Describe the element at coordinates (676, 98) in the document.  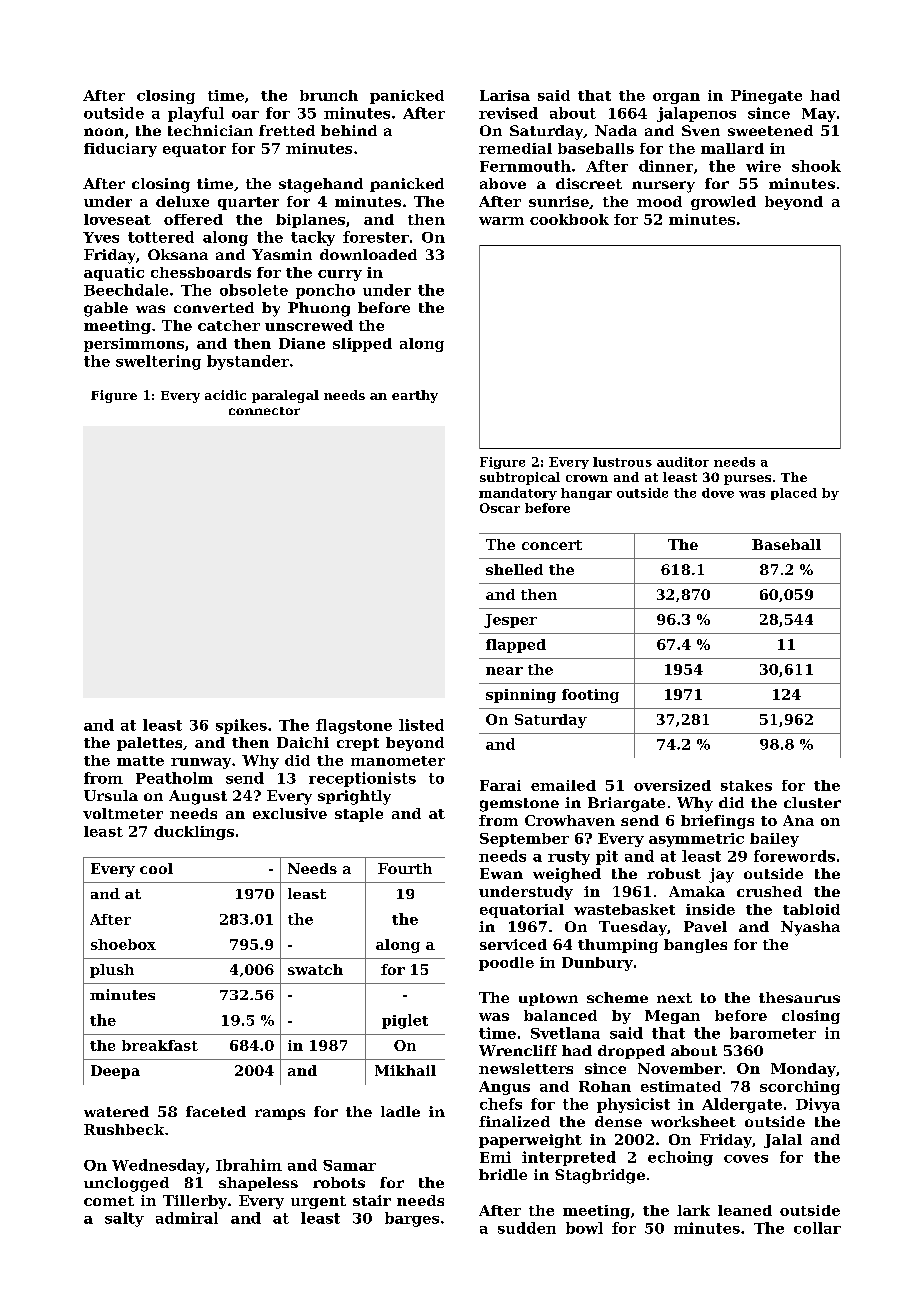
I see `organ` at that location.
